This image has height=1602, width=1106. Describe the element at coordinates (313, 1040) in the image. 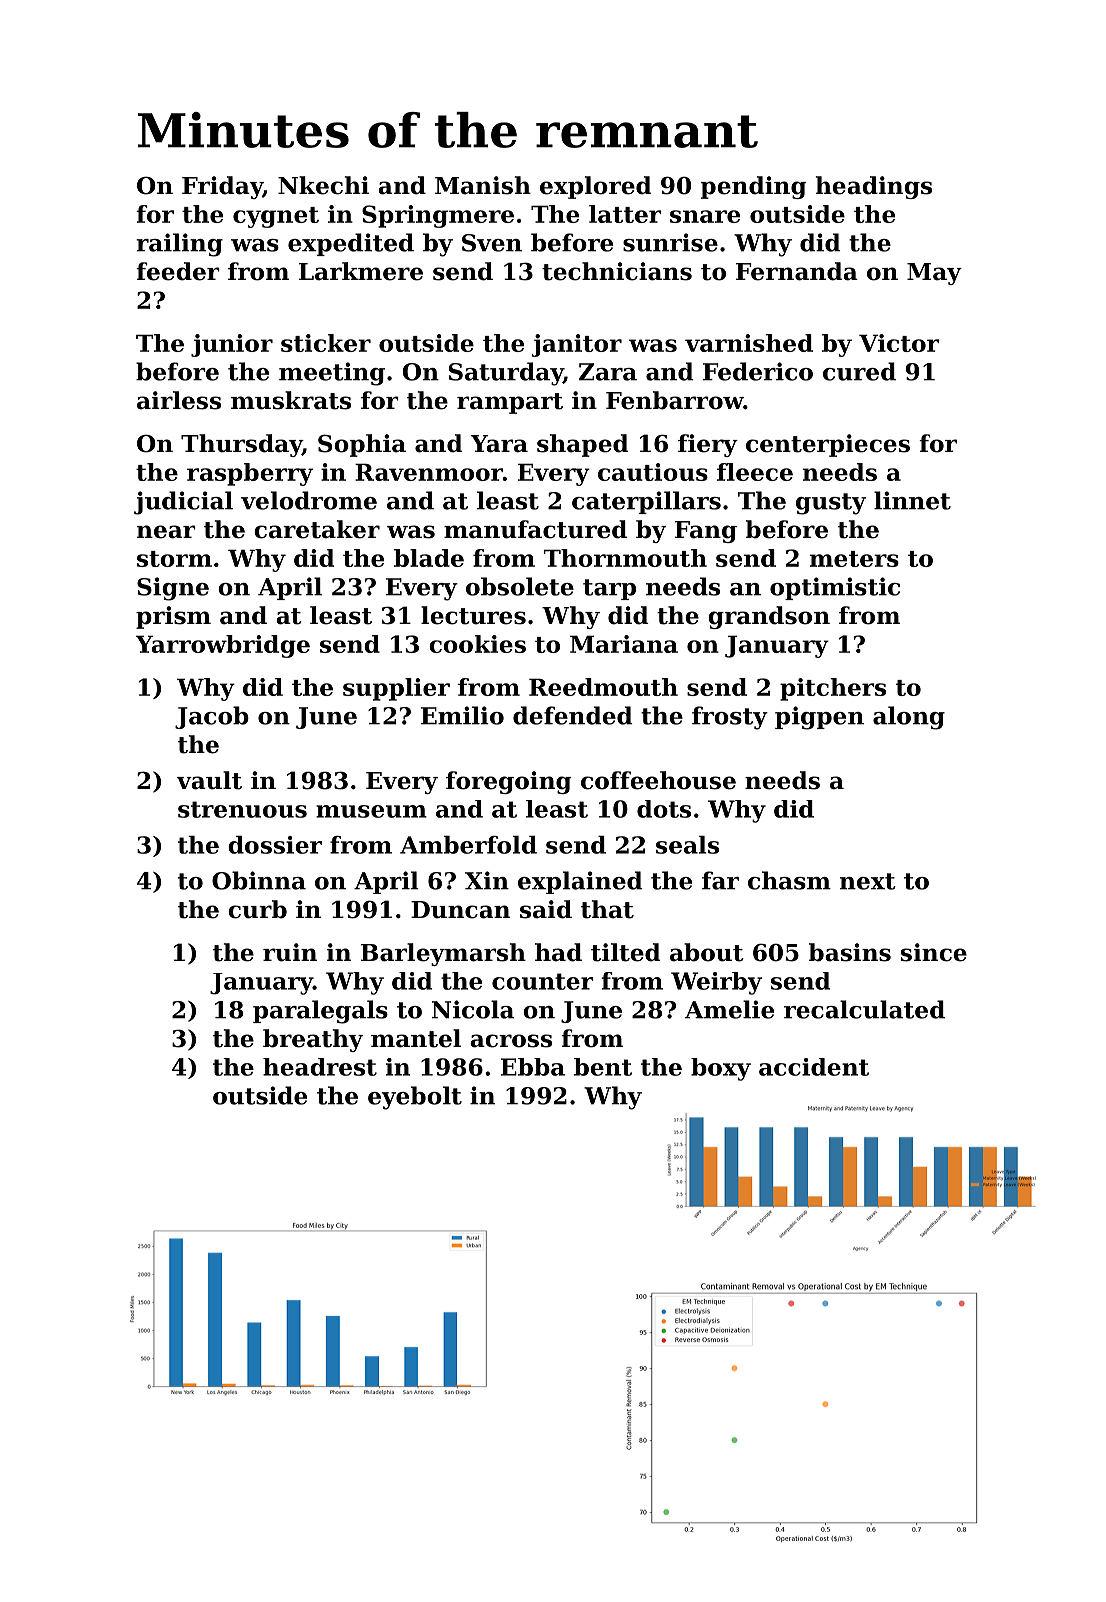

I see `breathy` at that location.
